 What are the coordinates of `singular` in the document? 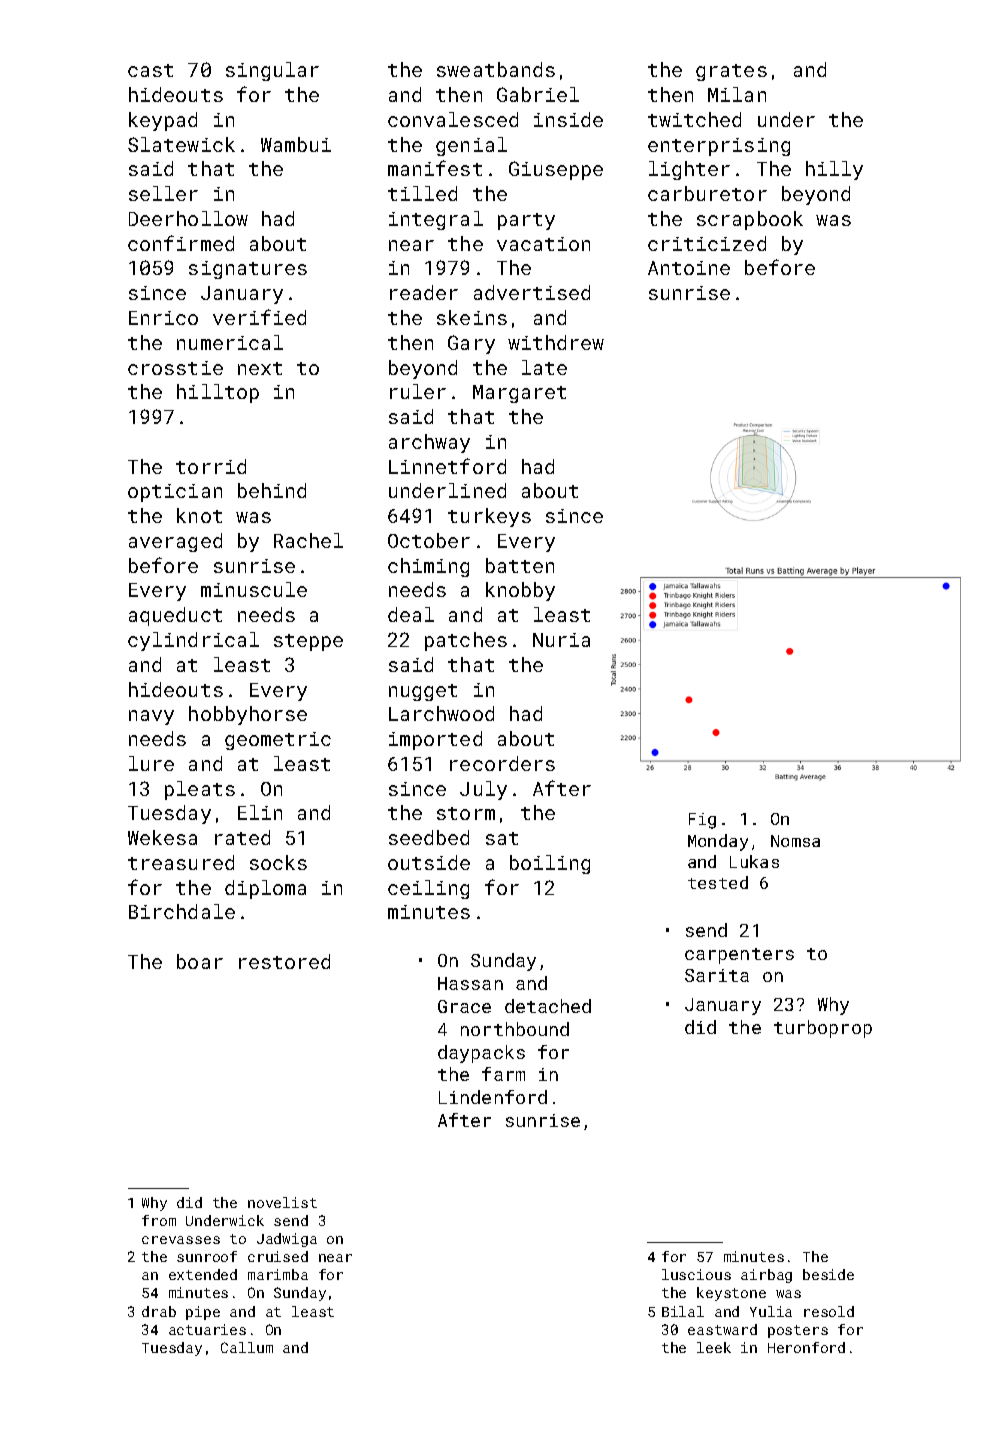 It's located at (272, 71).
